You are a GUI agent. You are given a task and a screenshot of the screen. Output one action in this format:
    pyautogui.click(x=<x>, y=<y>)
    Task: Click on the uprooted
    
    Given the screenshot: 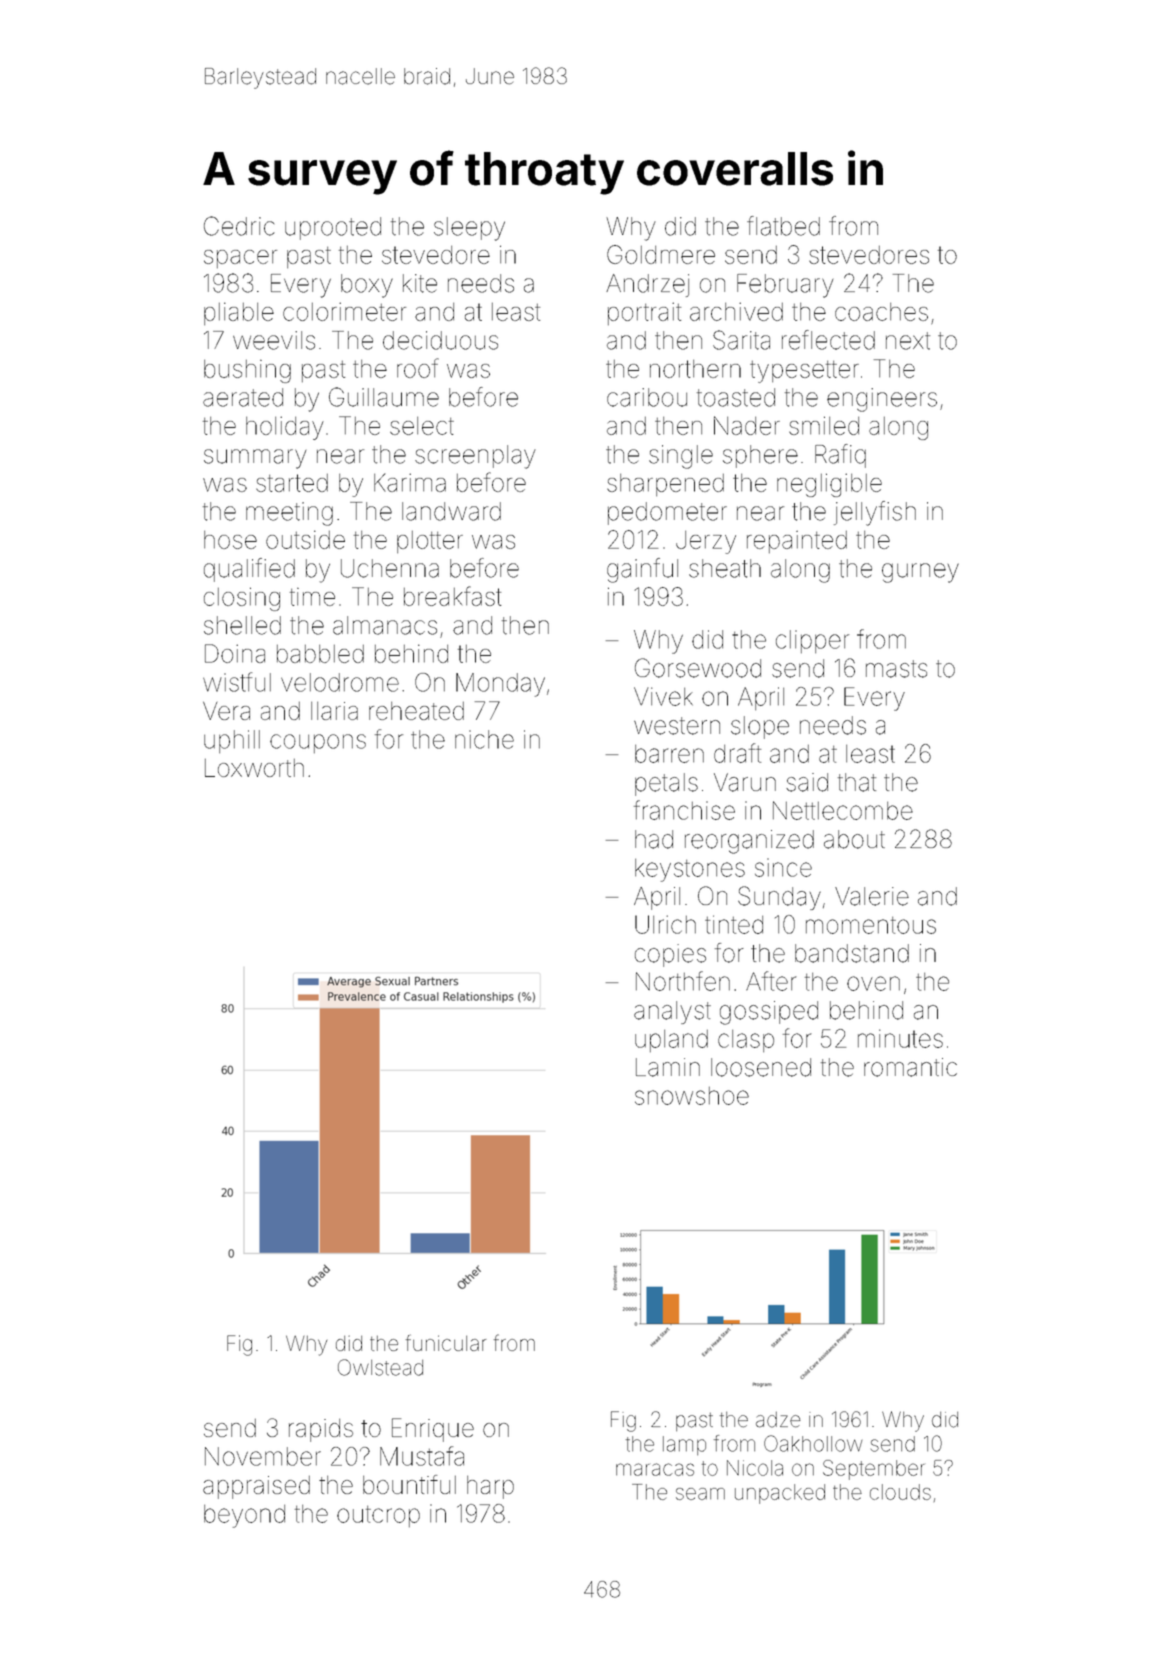 What is the action you would take?
    pyautogui.click(x=333, y=228)
